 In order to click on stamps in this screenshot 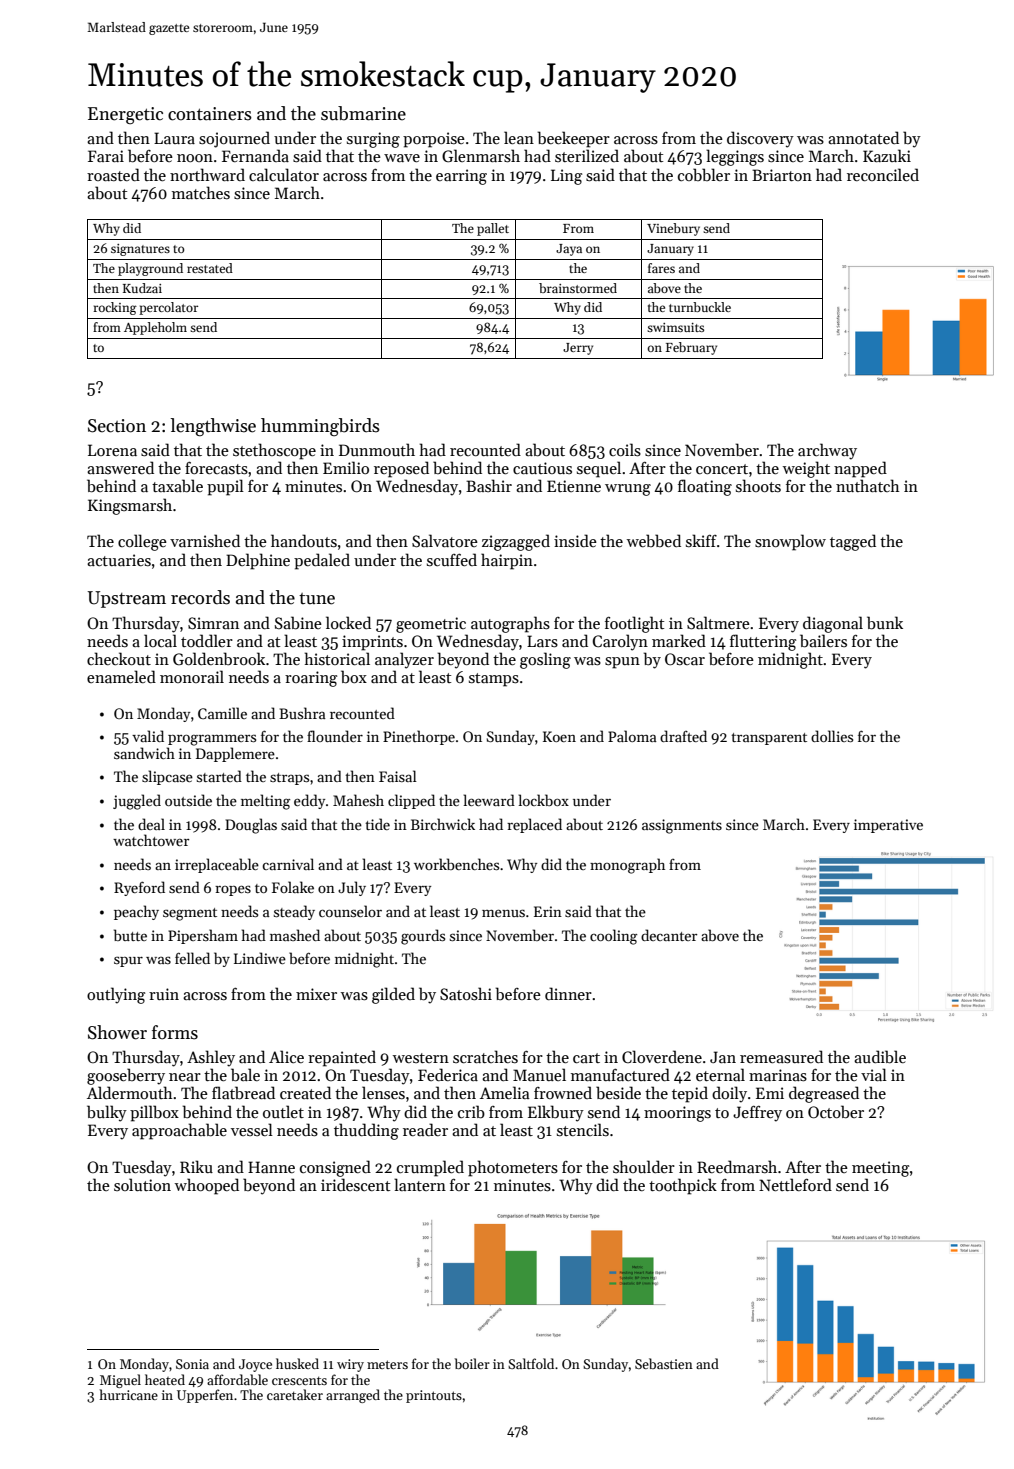, I will do `click(494, 680)`.
